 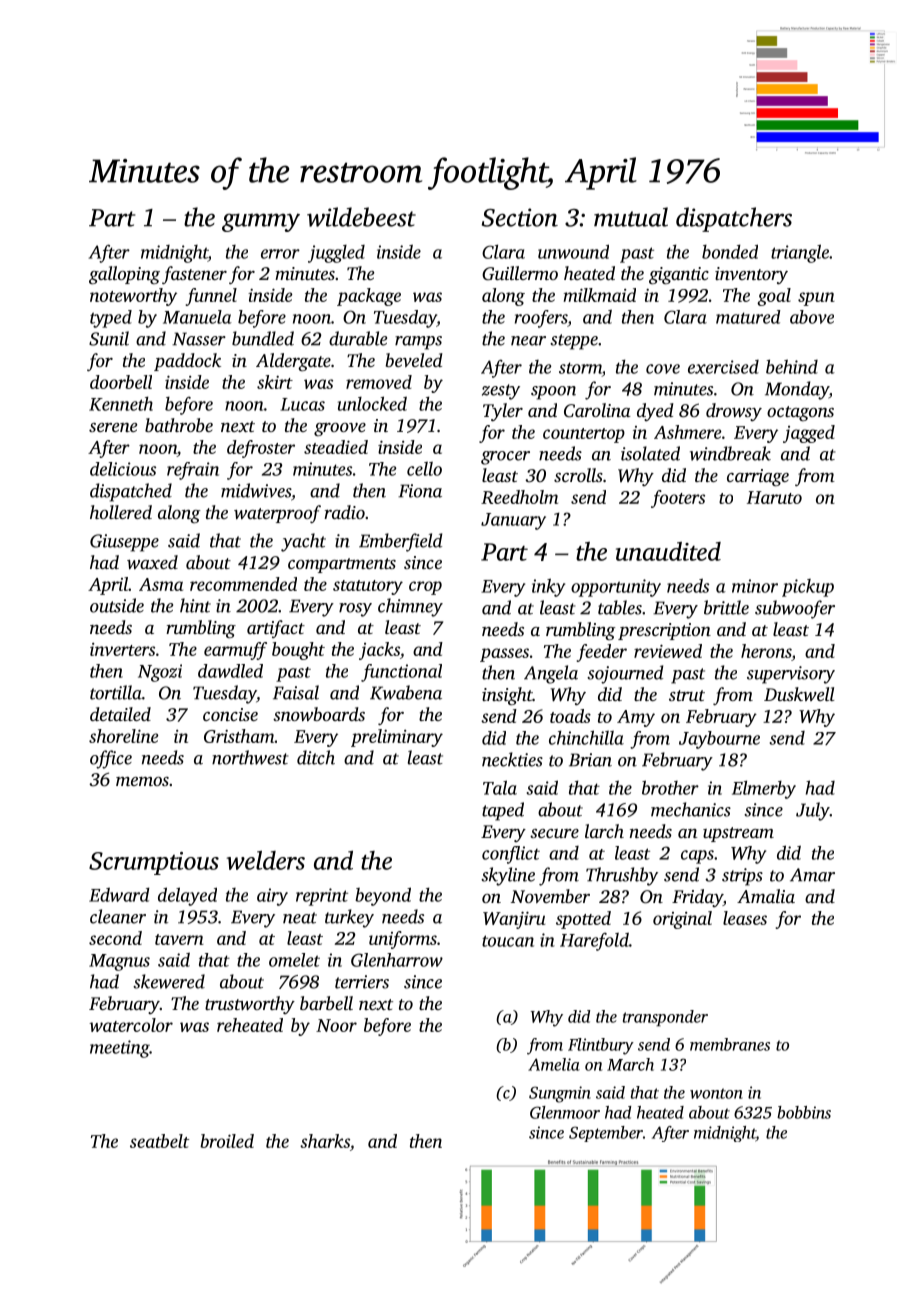 I want to click on preliminary, so click(x=397, y=738).
